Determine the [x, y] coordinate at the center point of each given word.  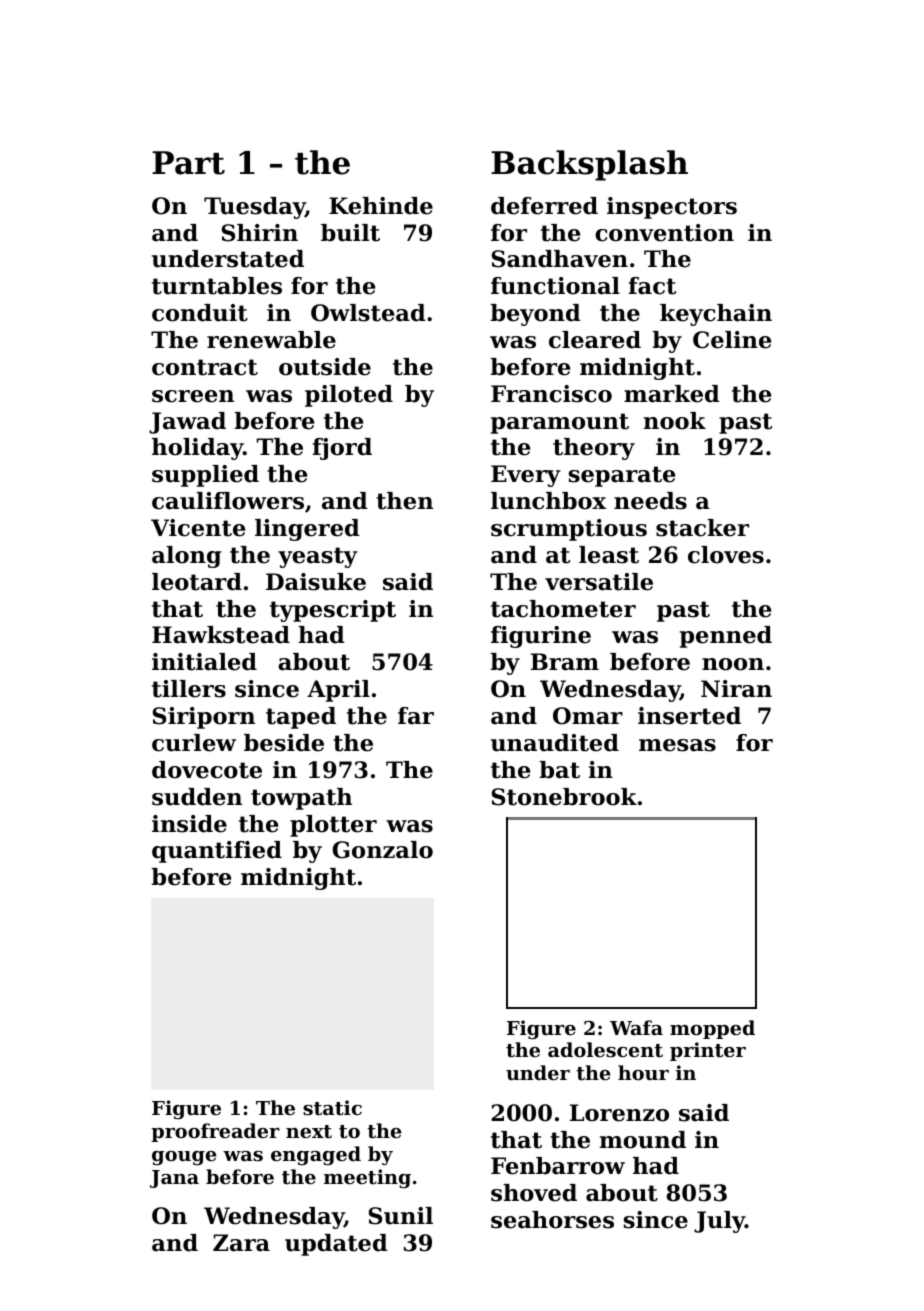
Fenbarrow [558, 1166]
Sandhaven [560, 259]
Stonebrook [564, 797]
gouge [184, 1158]
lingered [307, 530]
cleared [595, 340]
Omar [588, 716]
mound [643, 1140]
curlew [194, 743]
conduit [200, 313]
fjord [342, 449]
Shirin [260, 233]
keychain [716, 315]
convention [664, 233]
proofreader [215, 1132]
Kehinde [381, 206]
